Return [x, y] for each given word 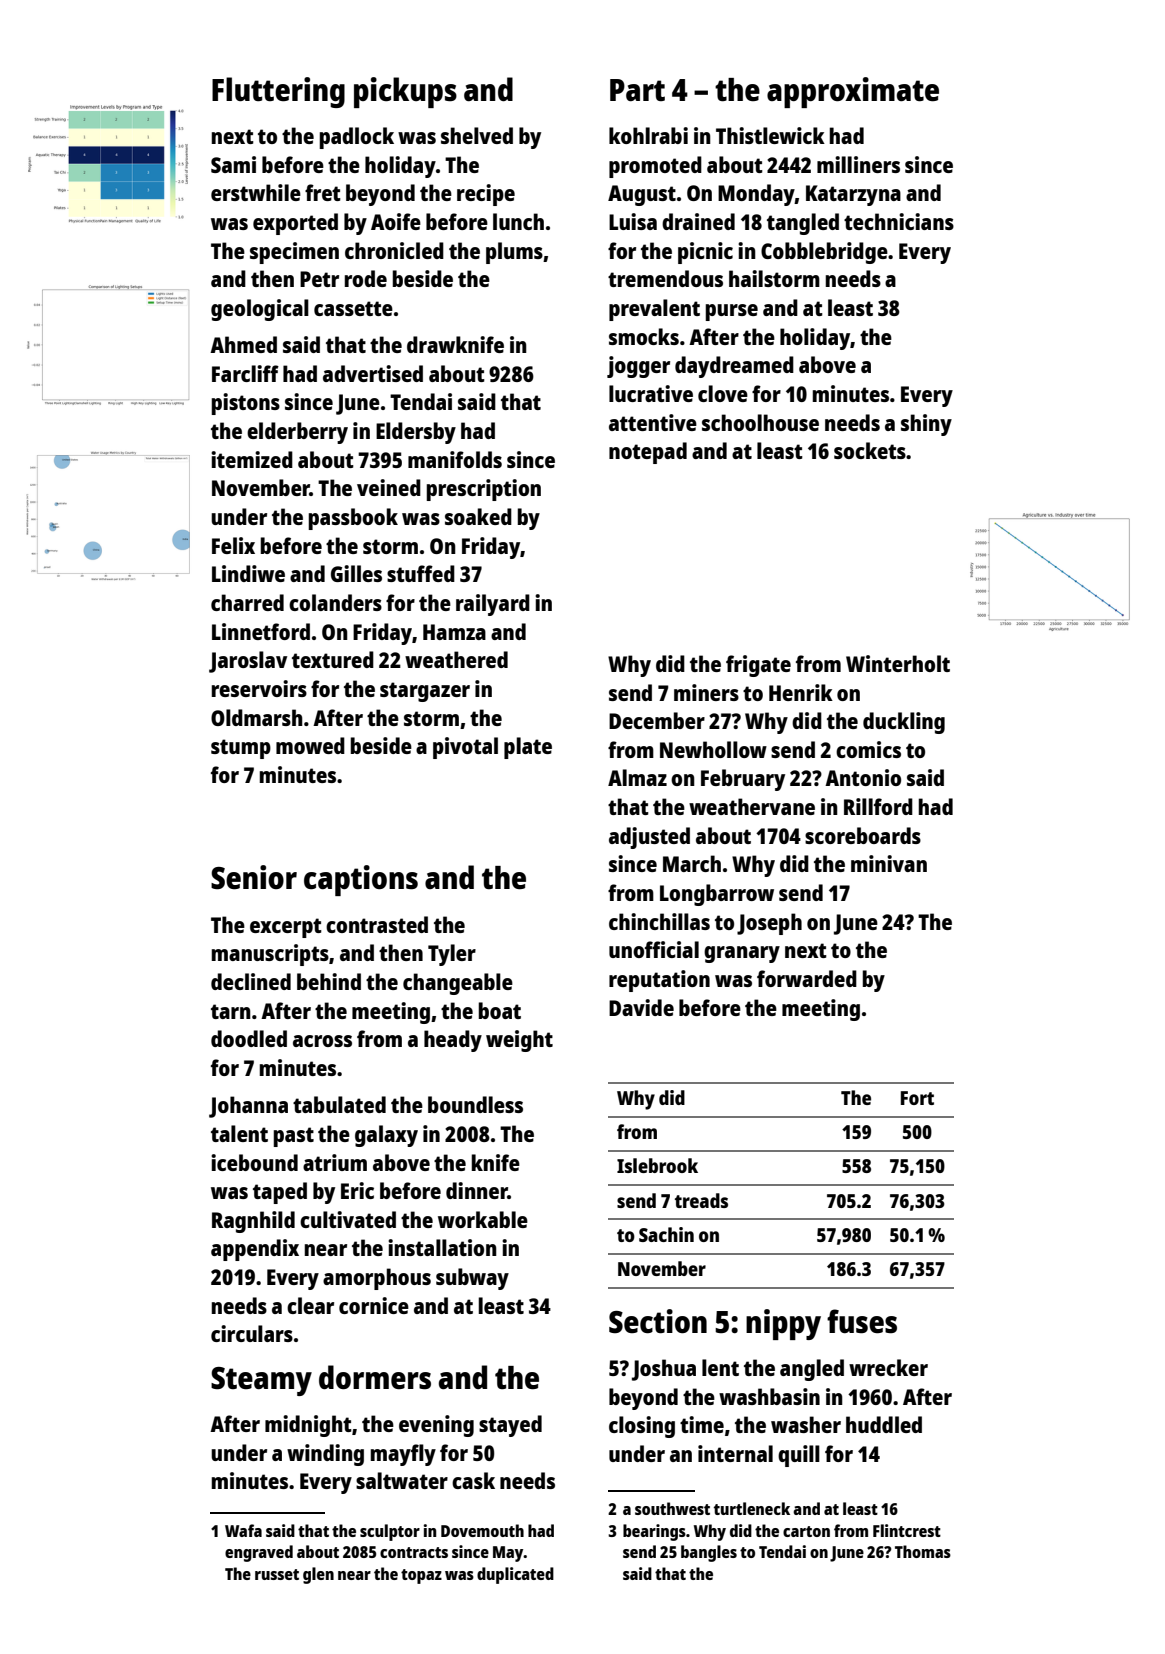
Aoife [396, 221]
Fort [917, 1098]
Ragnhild [253, 1222]
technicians [899, 221]
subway [472, 1279]
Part [637, 90]
